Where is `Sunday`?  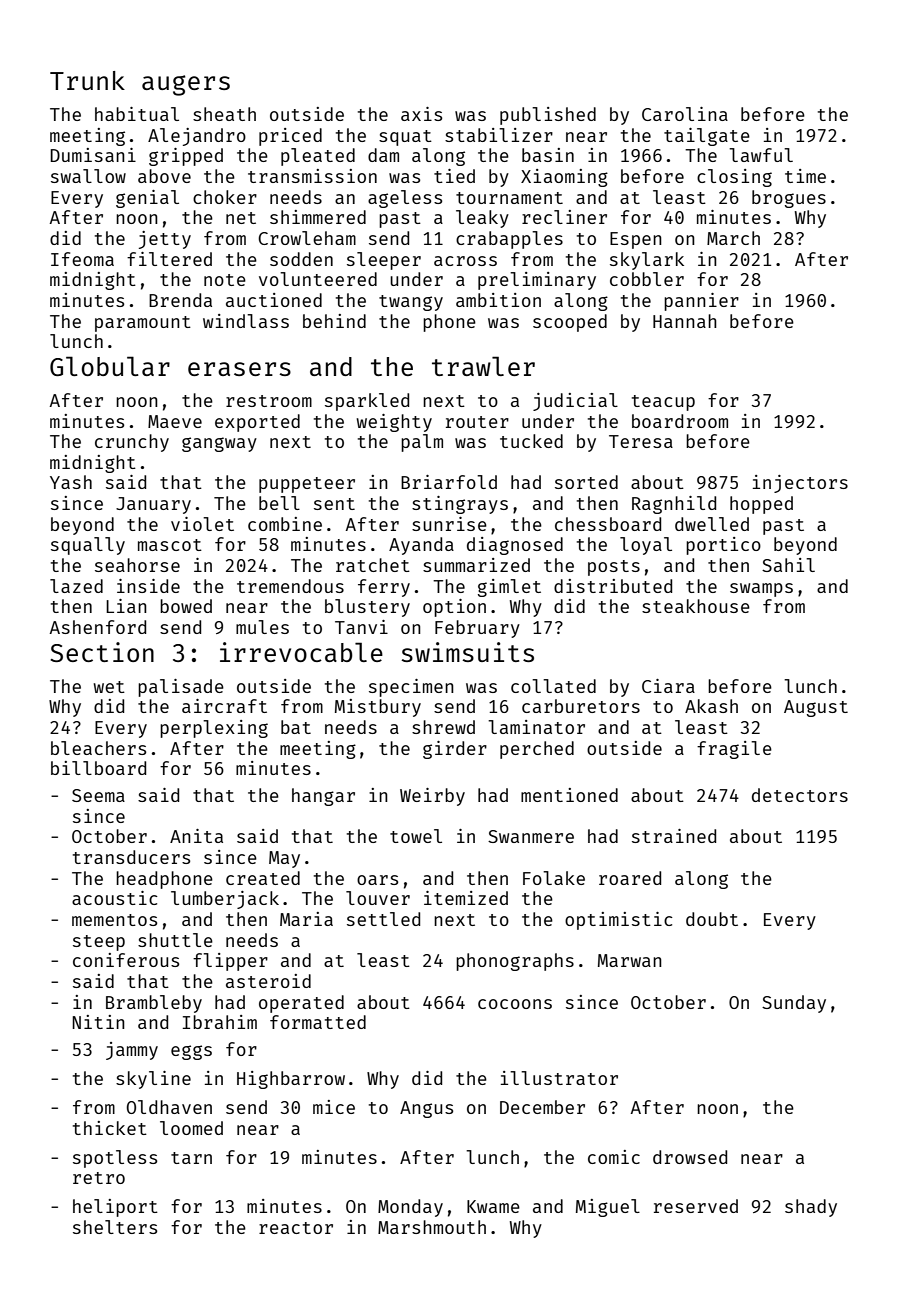 Sunday is located at coordinates (794, 1004).
